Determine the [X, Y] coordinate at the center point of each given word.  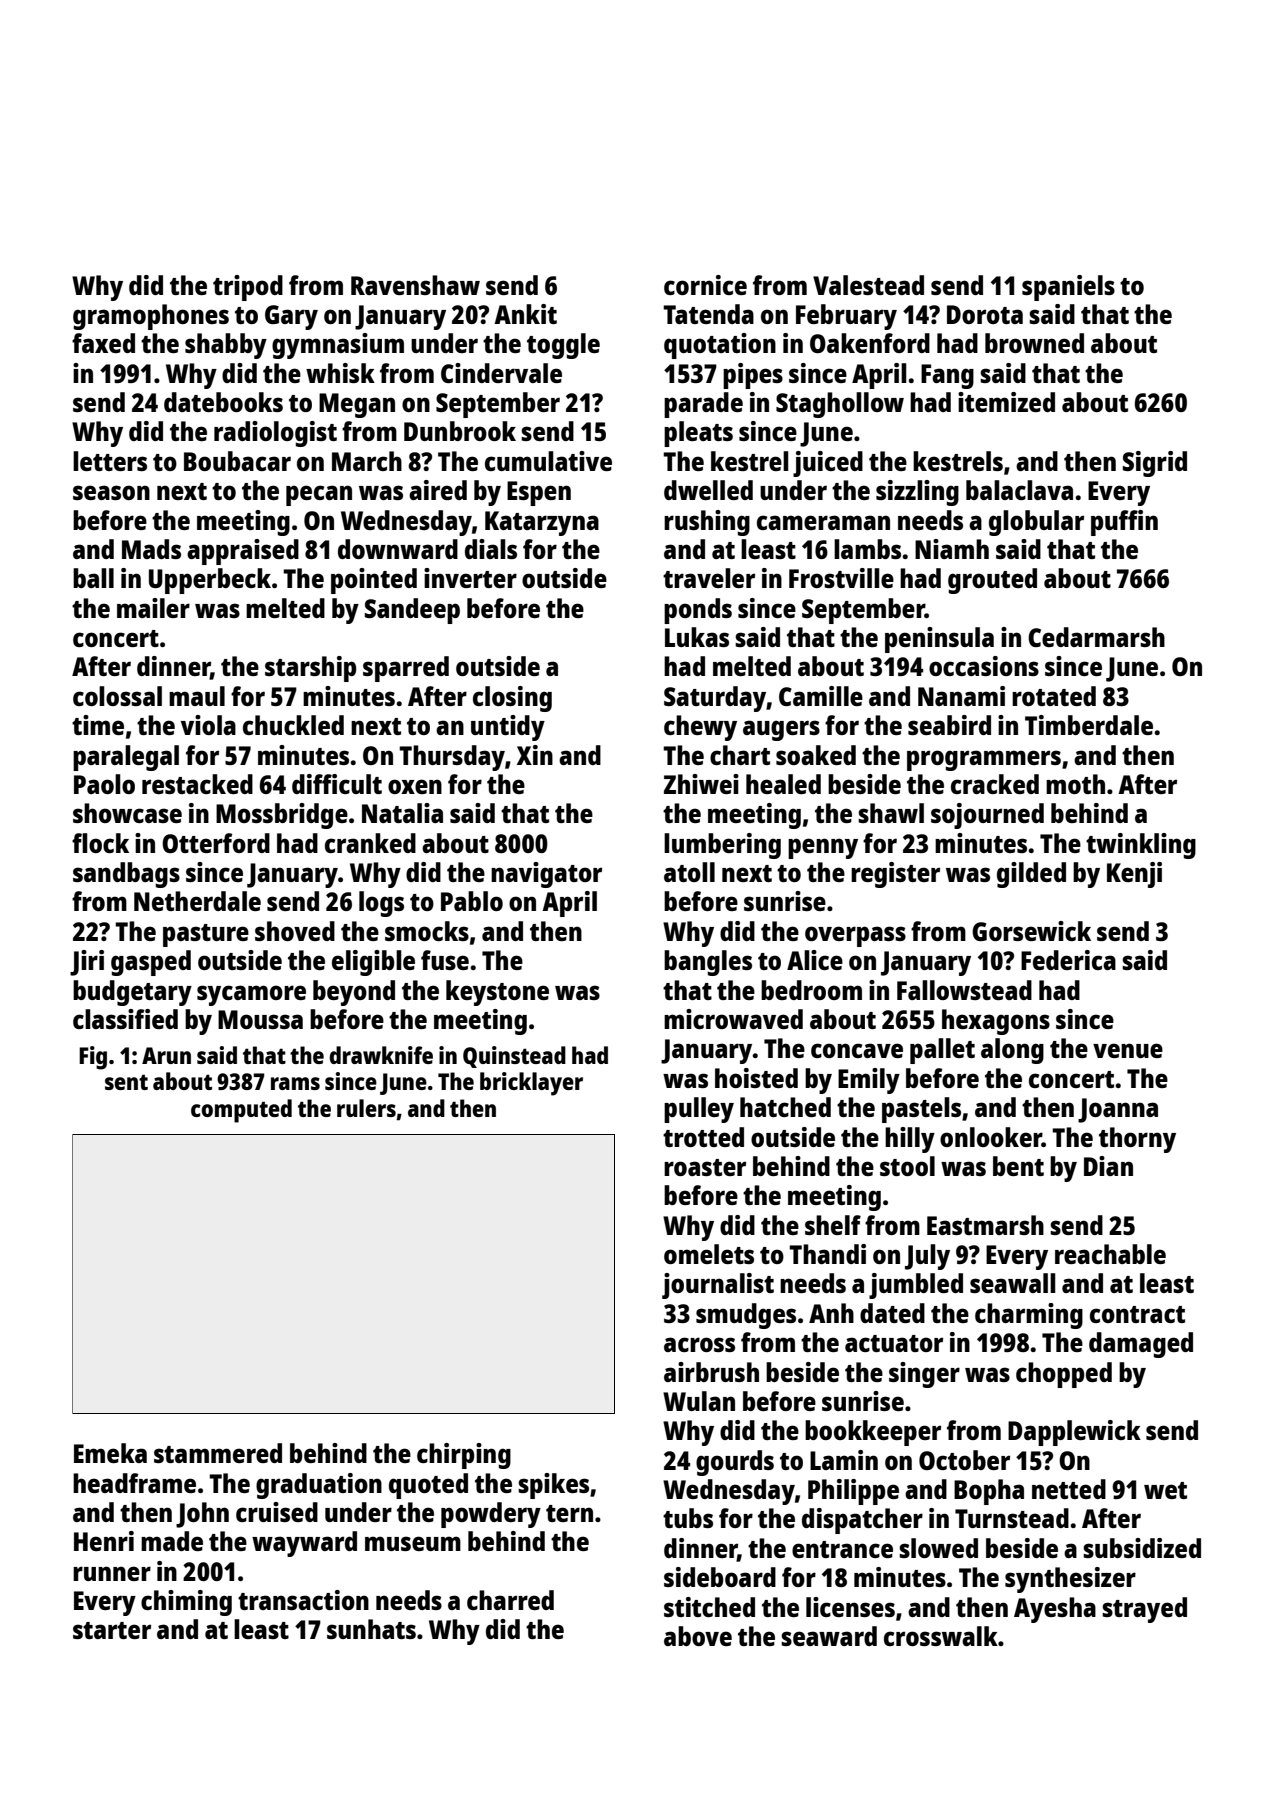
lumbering [722, 846]
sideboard [720, 1577]
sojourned [987, 816]
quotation [720, 346]
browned [1034, 343]
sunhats [371, 1629]
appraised [243, 552]
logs [381, 904]
